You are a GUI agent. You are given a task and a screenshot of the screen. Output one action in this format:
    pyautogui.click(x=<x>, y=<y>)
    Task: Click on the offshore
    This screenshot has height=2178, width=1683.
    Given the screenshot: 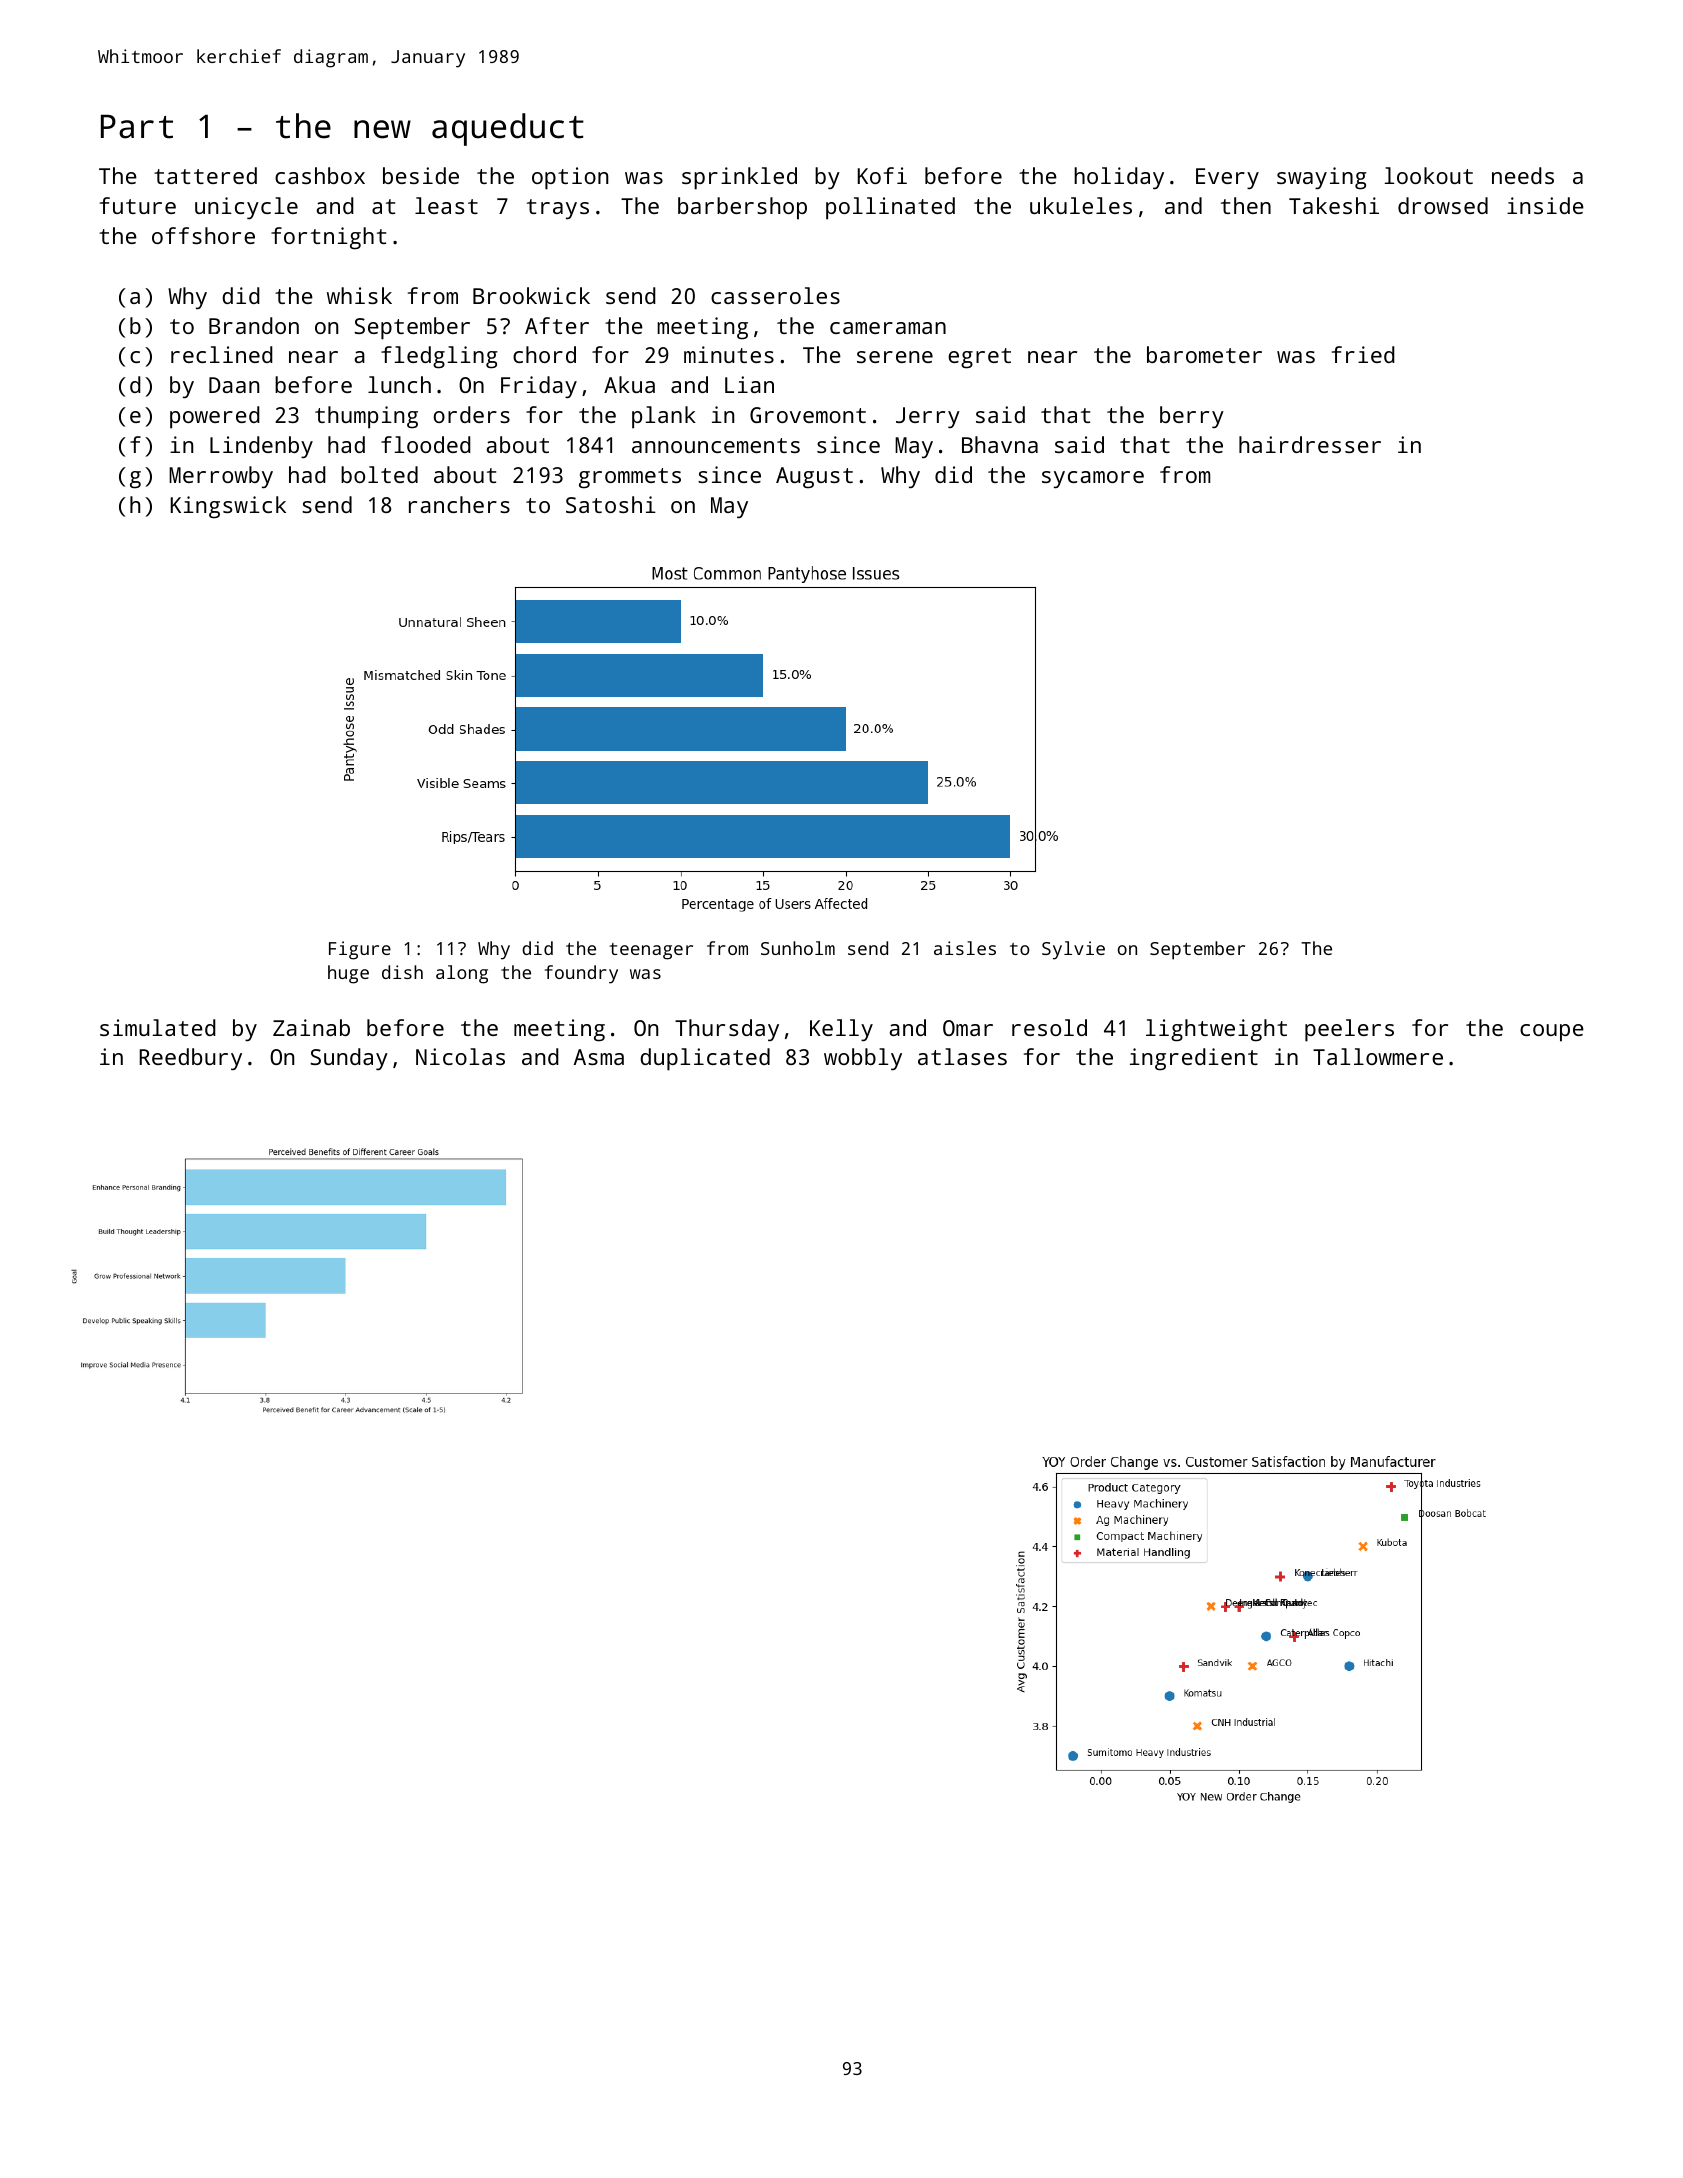 What is the action you would take?
    pyautogui.click(x=203, y=235)
